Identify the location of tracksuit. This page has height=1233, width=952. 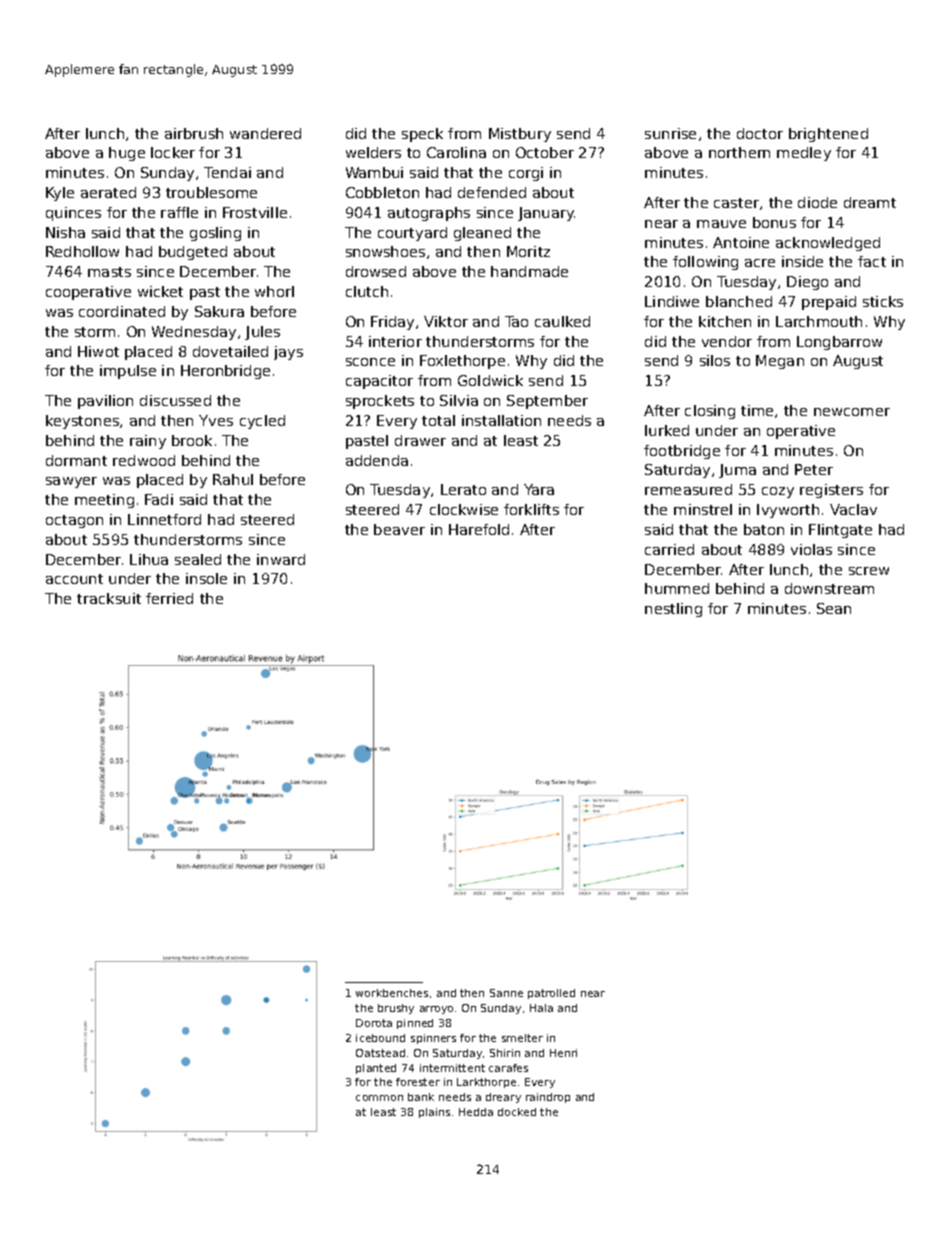
(109, 598).
